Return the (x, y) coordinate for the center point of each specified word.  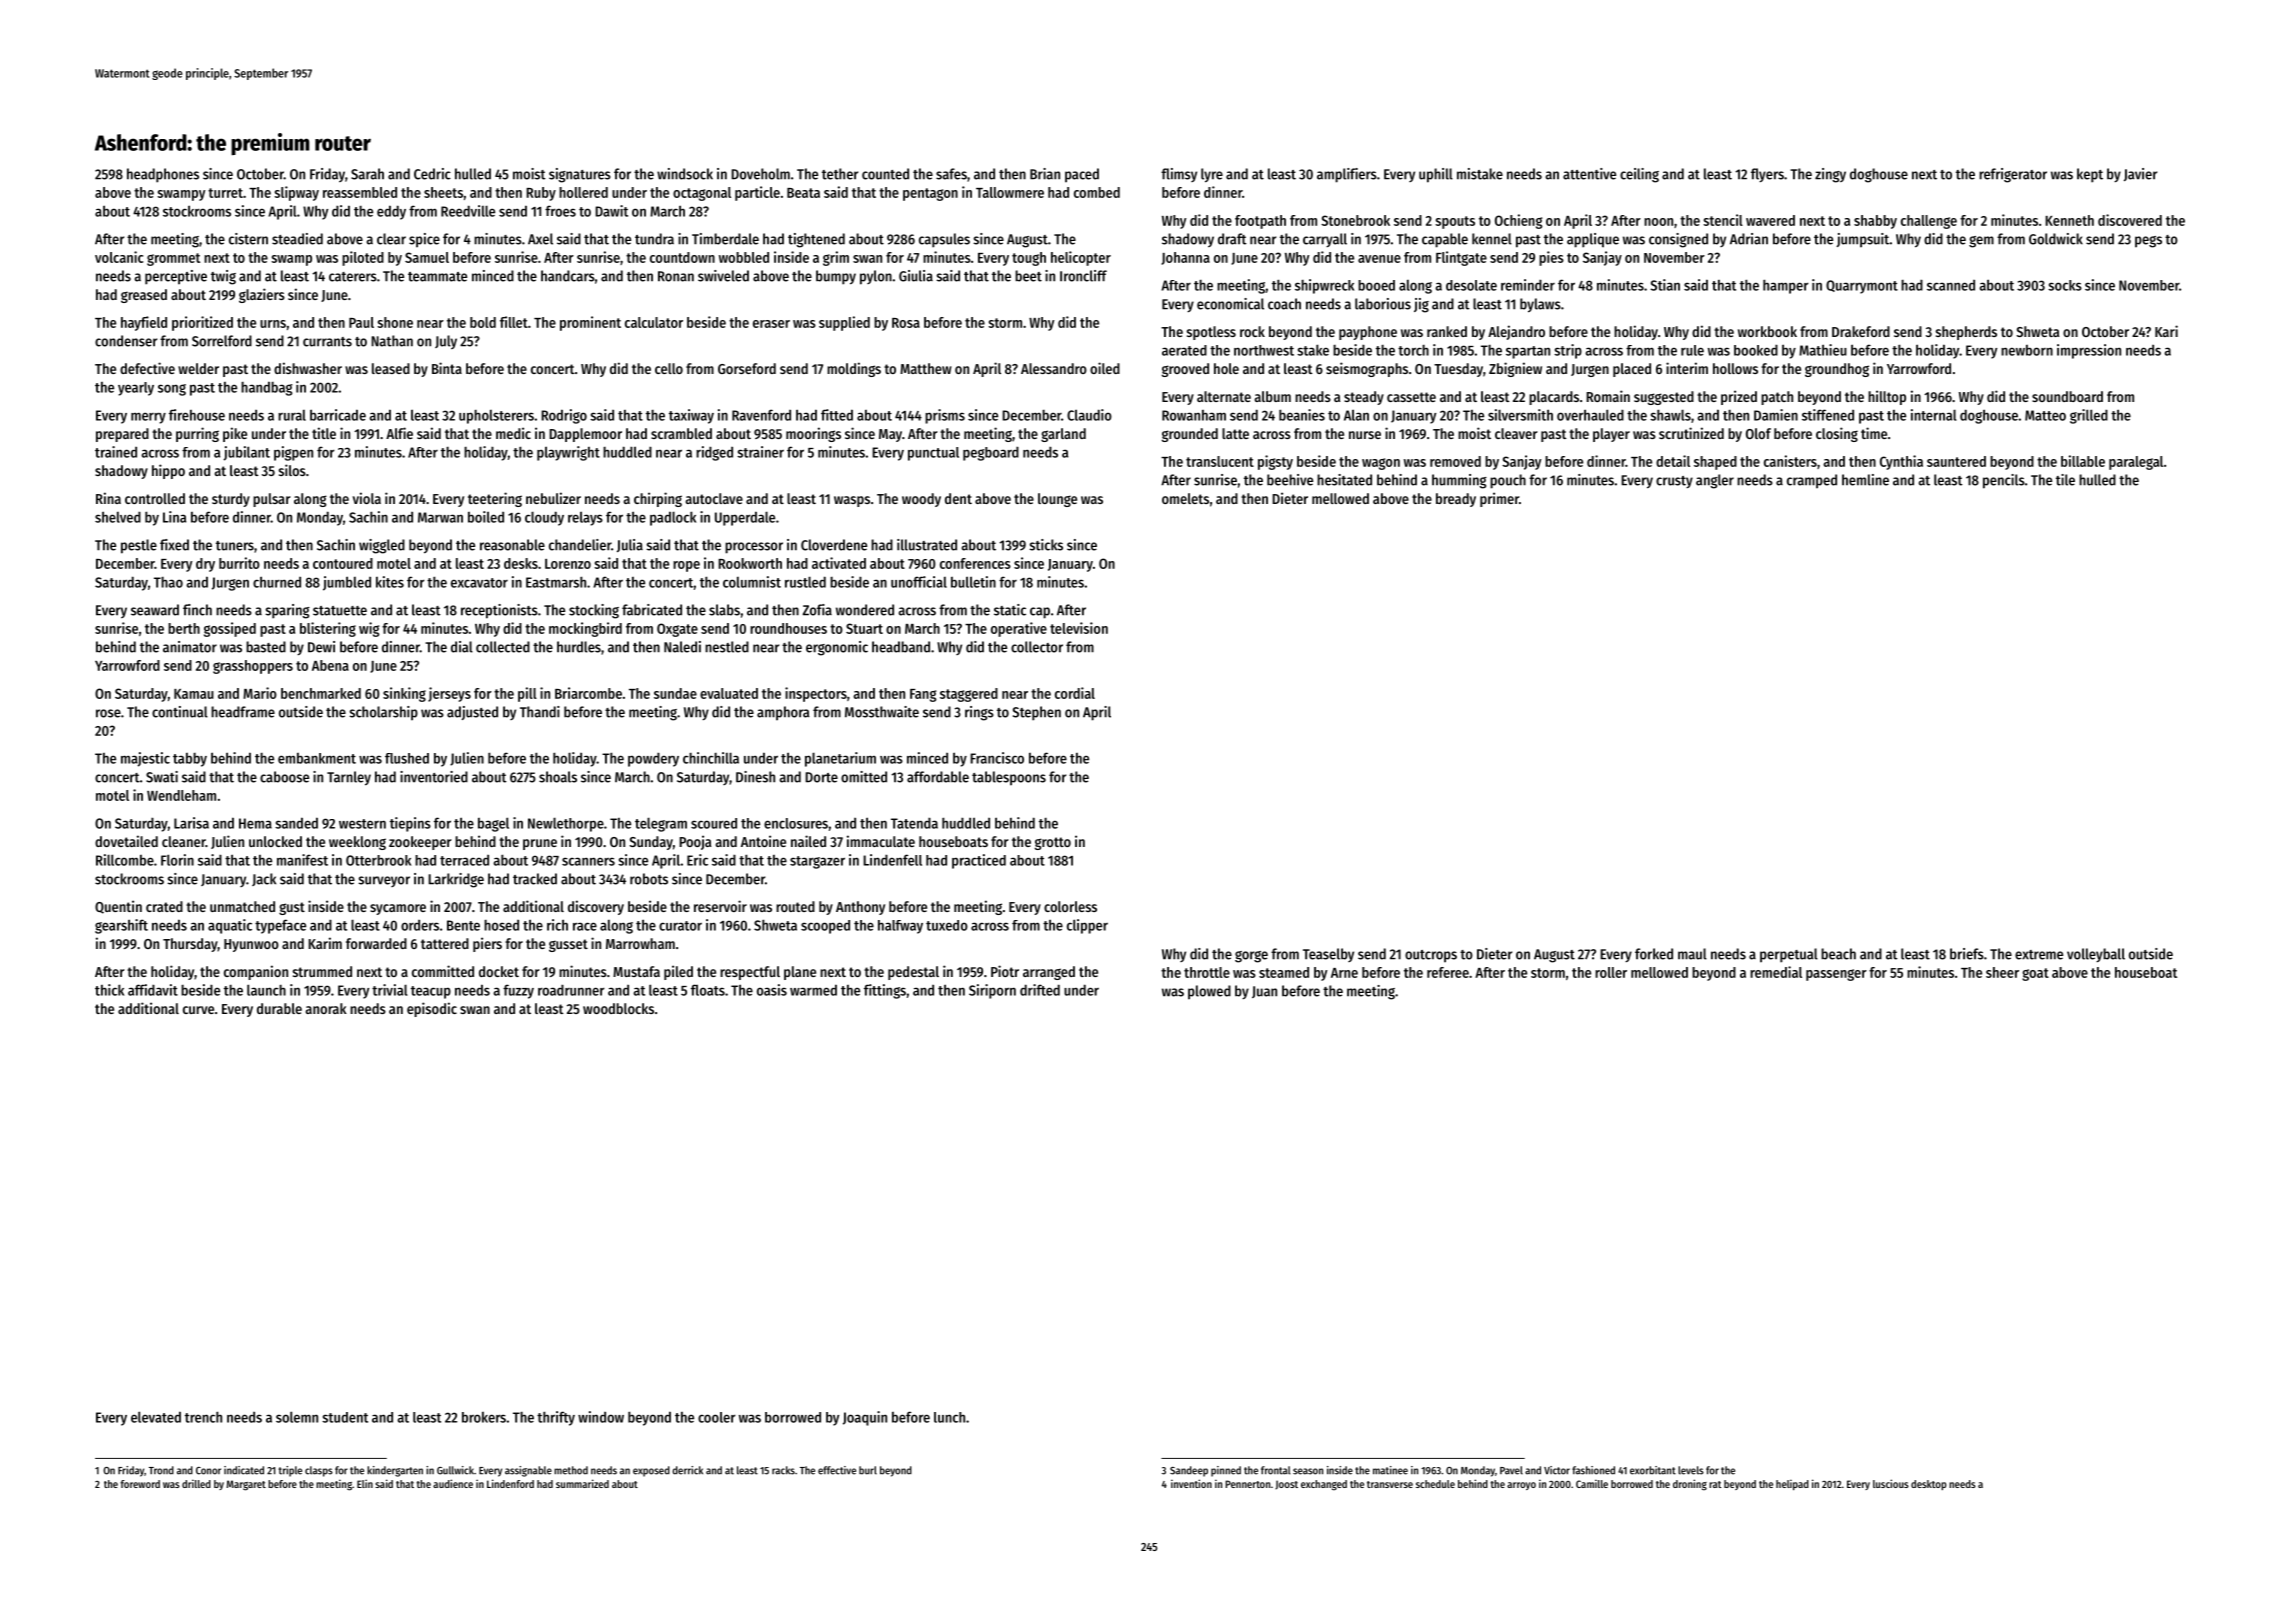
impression (2089, 351)
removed (1455, 461)
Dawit (611, 211)
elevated (156, 1417)
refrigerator (2013, 175)
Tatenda (914, 823)
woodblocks (618, 1008)
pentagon (930, 194)
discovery (596, 907)
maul (1692, 954)
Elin (365, 1483)
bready (1456, 500)
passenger (1836, 975)
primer (1499, 499)
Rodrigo (564, 416)
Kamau (194, 694)
